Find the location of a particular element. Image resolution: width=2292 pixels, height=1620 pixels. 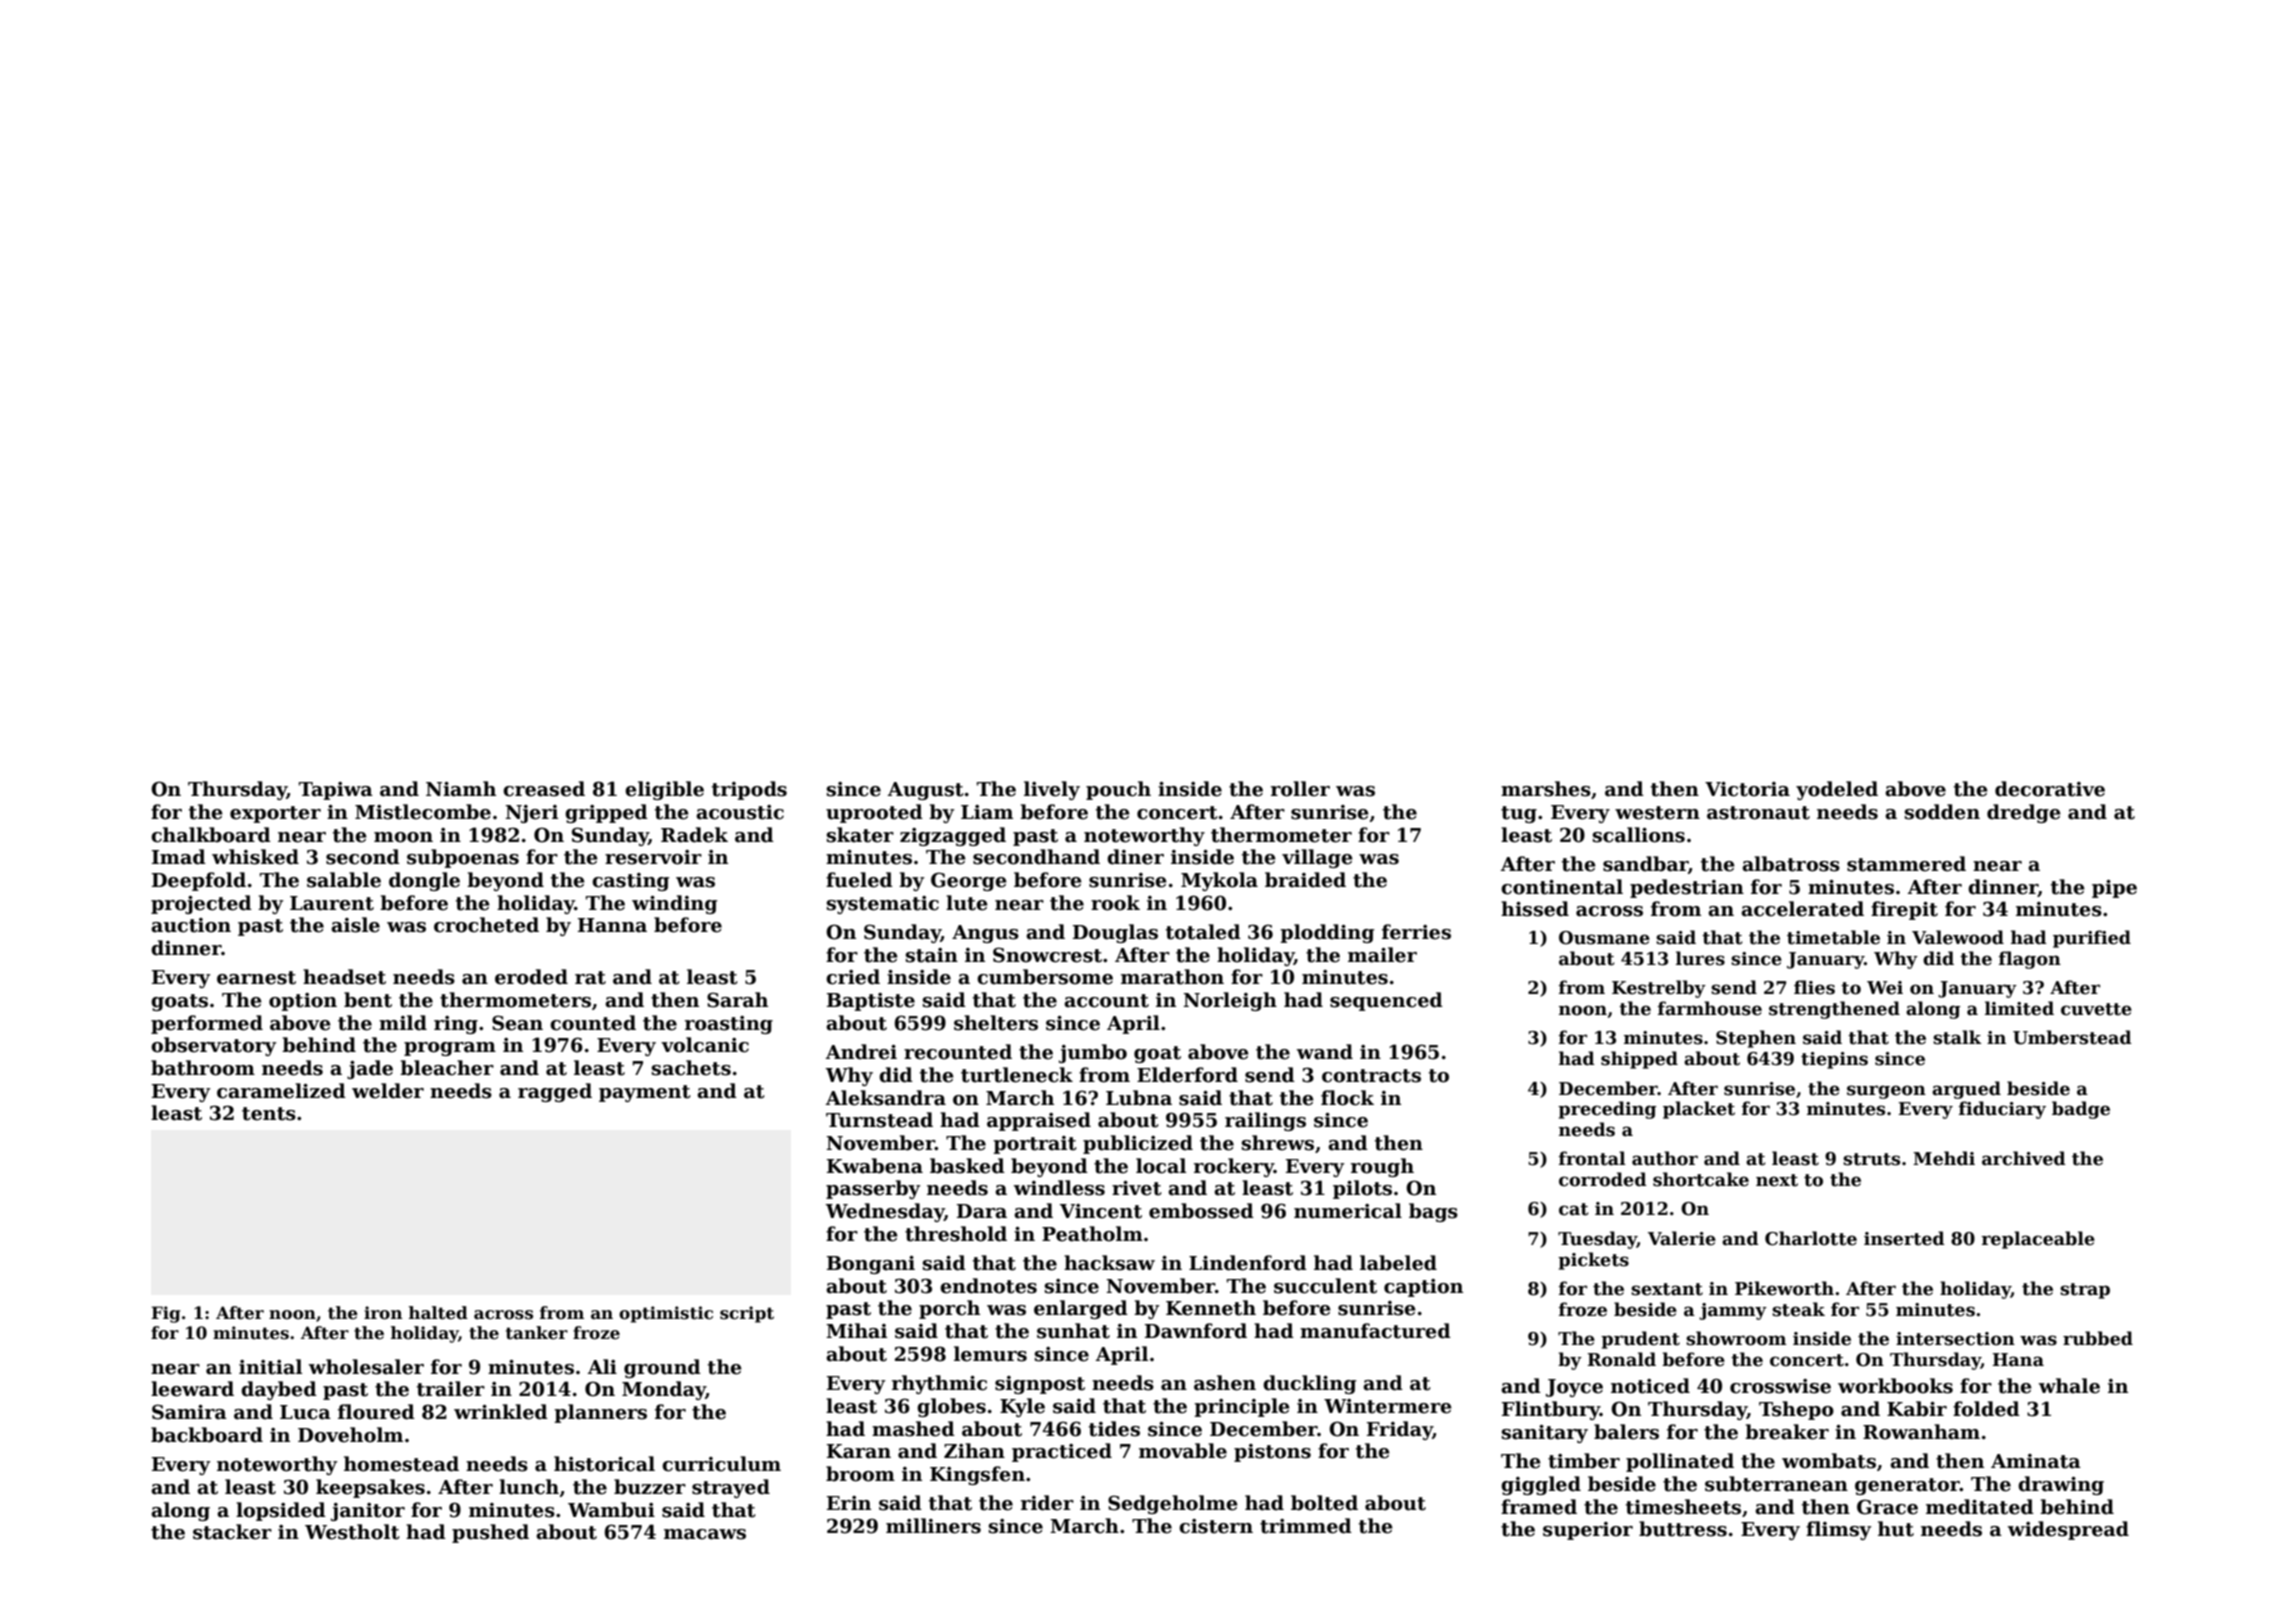

movable is located at coordinates (1183, 1451).
